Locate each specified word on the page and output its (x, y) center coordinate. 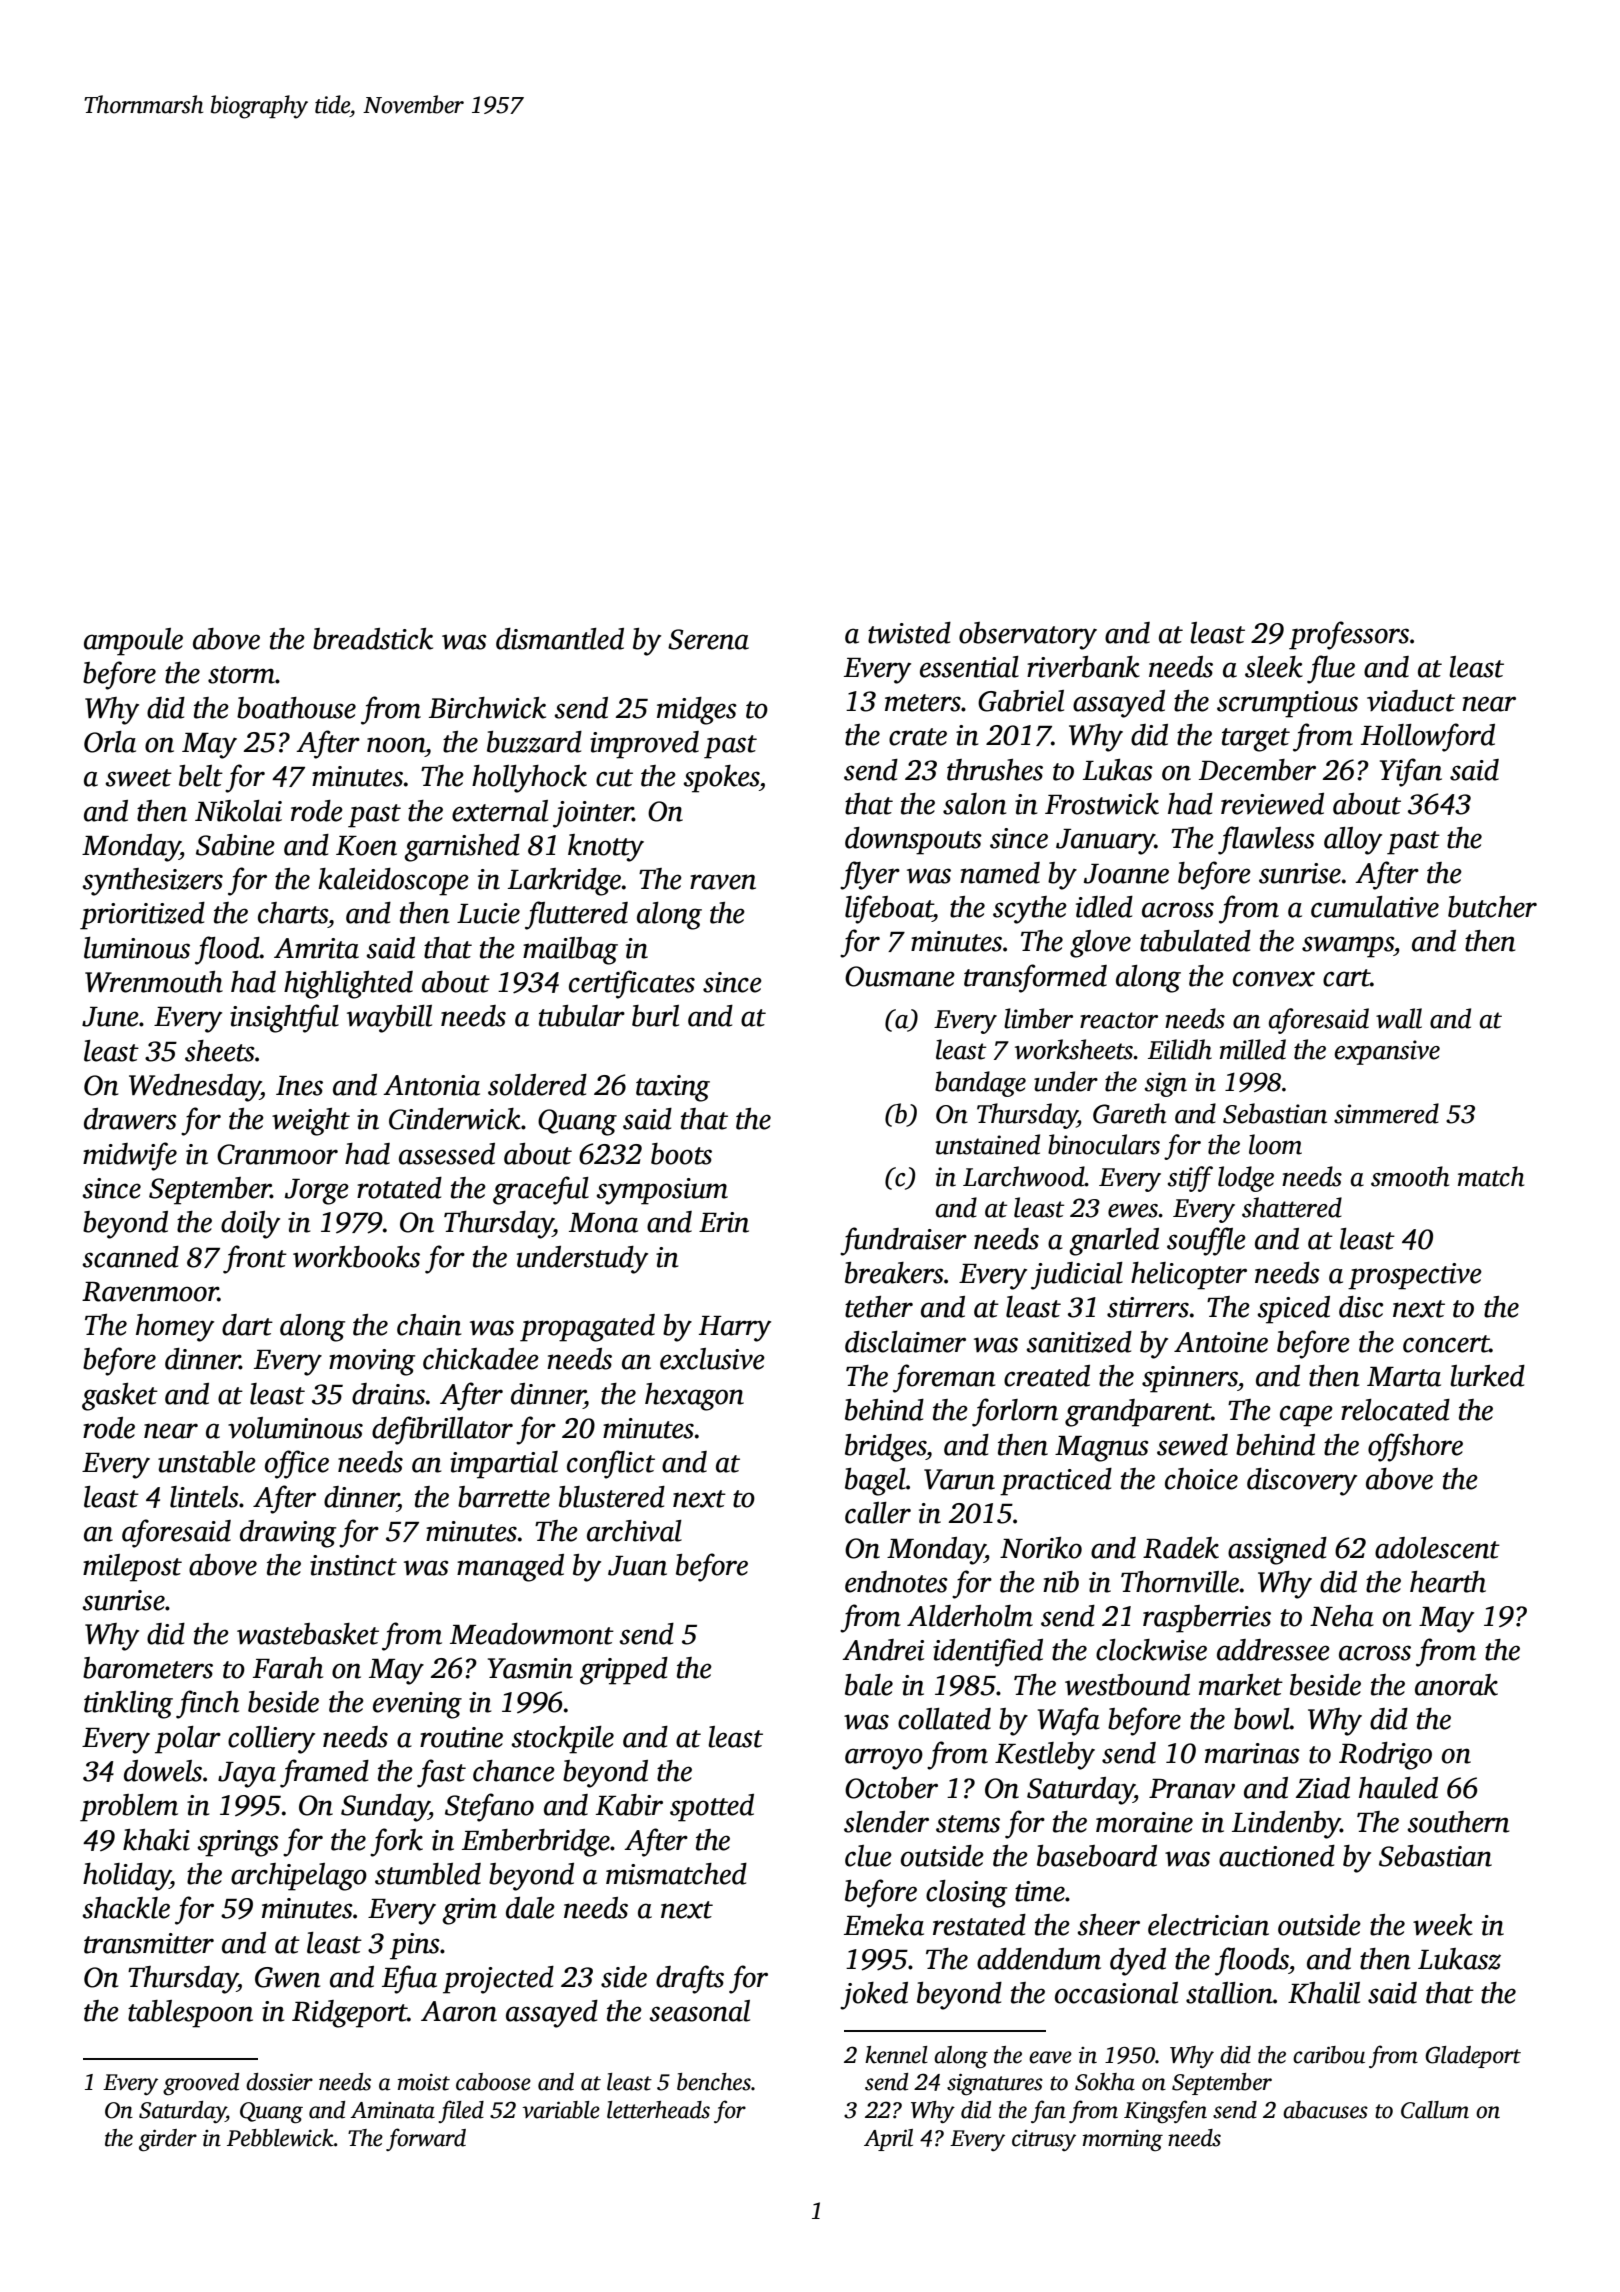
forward (426, 2139)
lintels (204, 1497)
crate (918, 737)
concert (1446, 1344)
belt (201, 776)
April (888, 2140)
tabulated (1195, 941)
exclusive (712, 1359)
